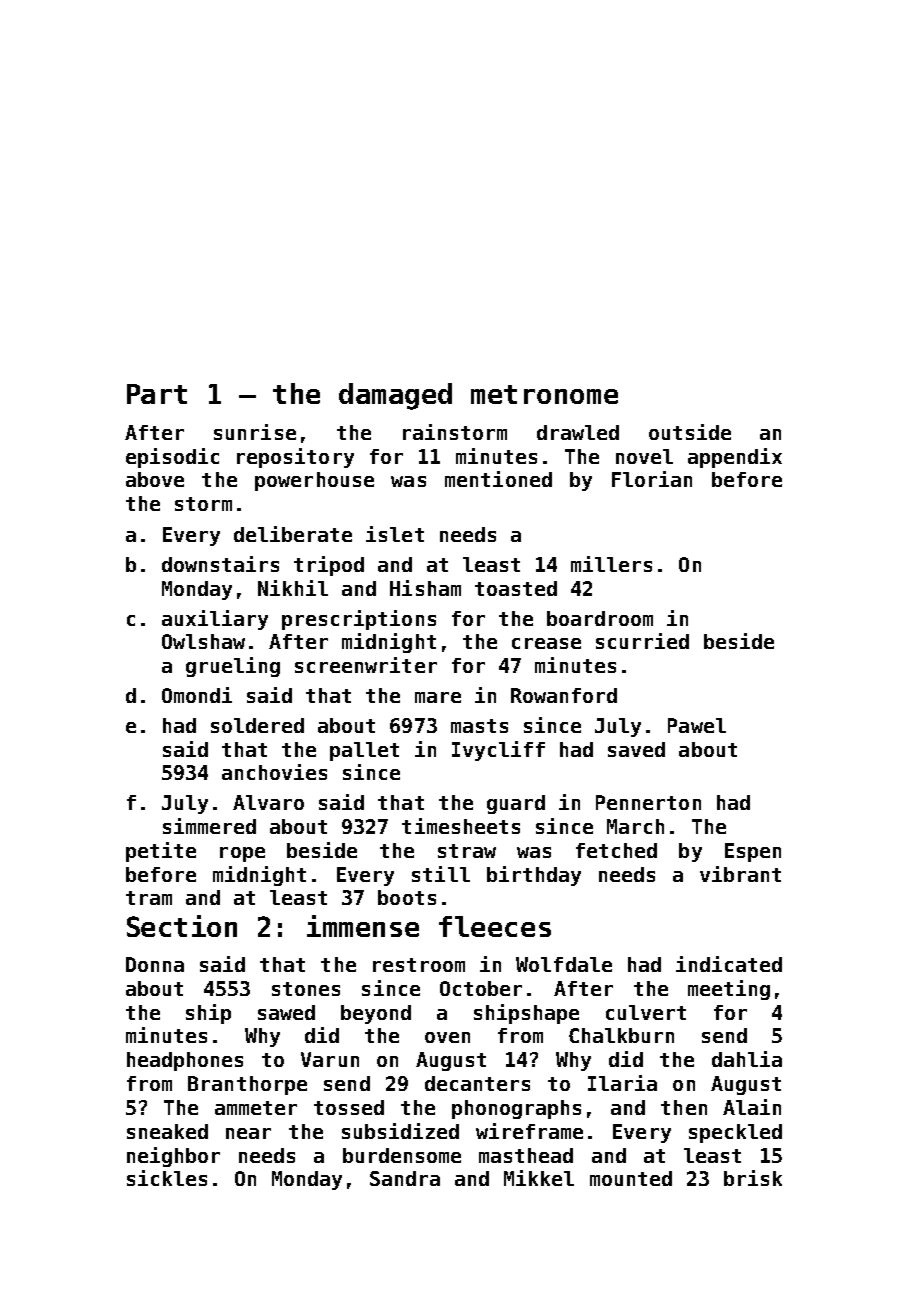  I want to click on Ivycliff, so click(498, 751).
